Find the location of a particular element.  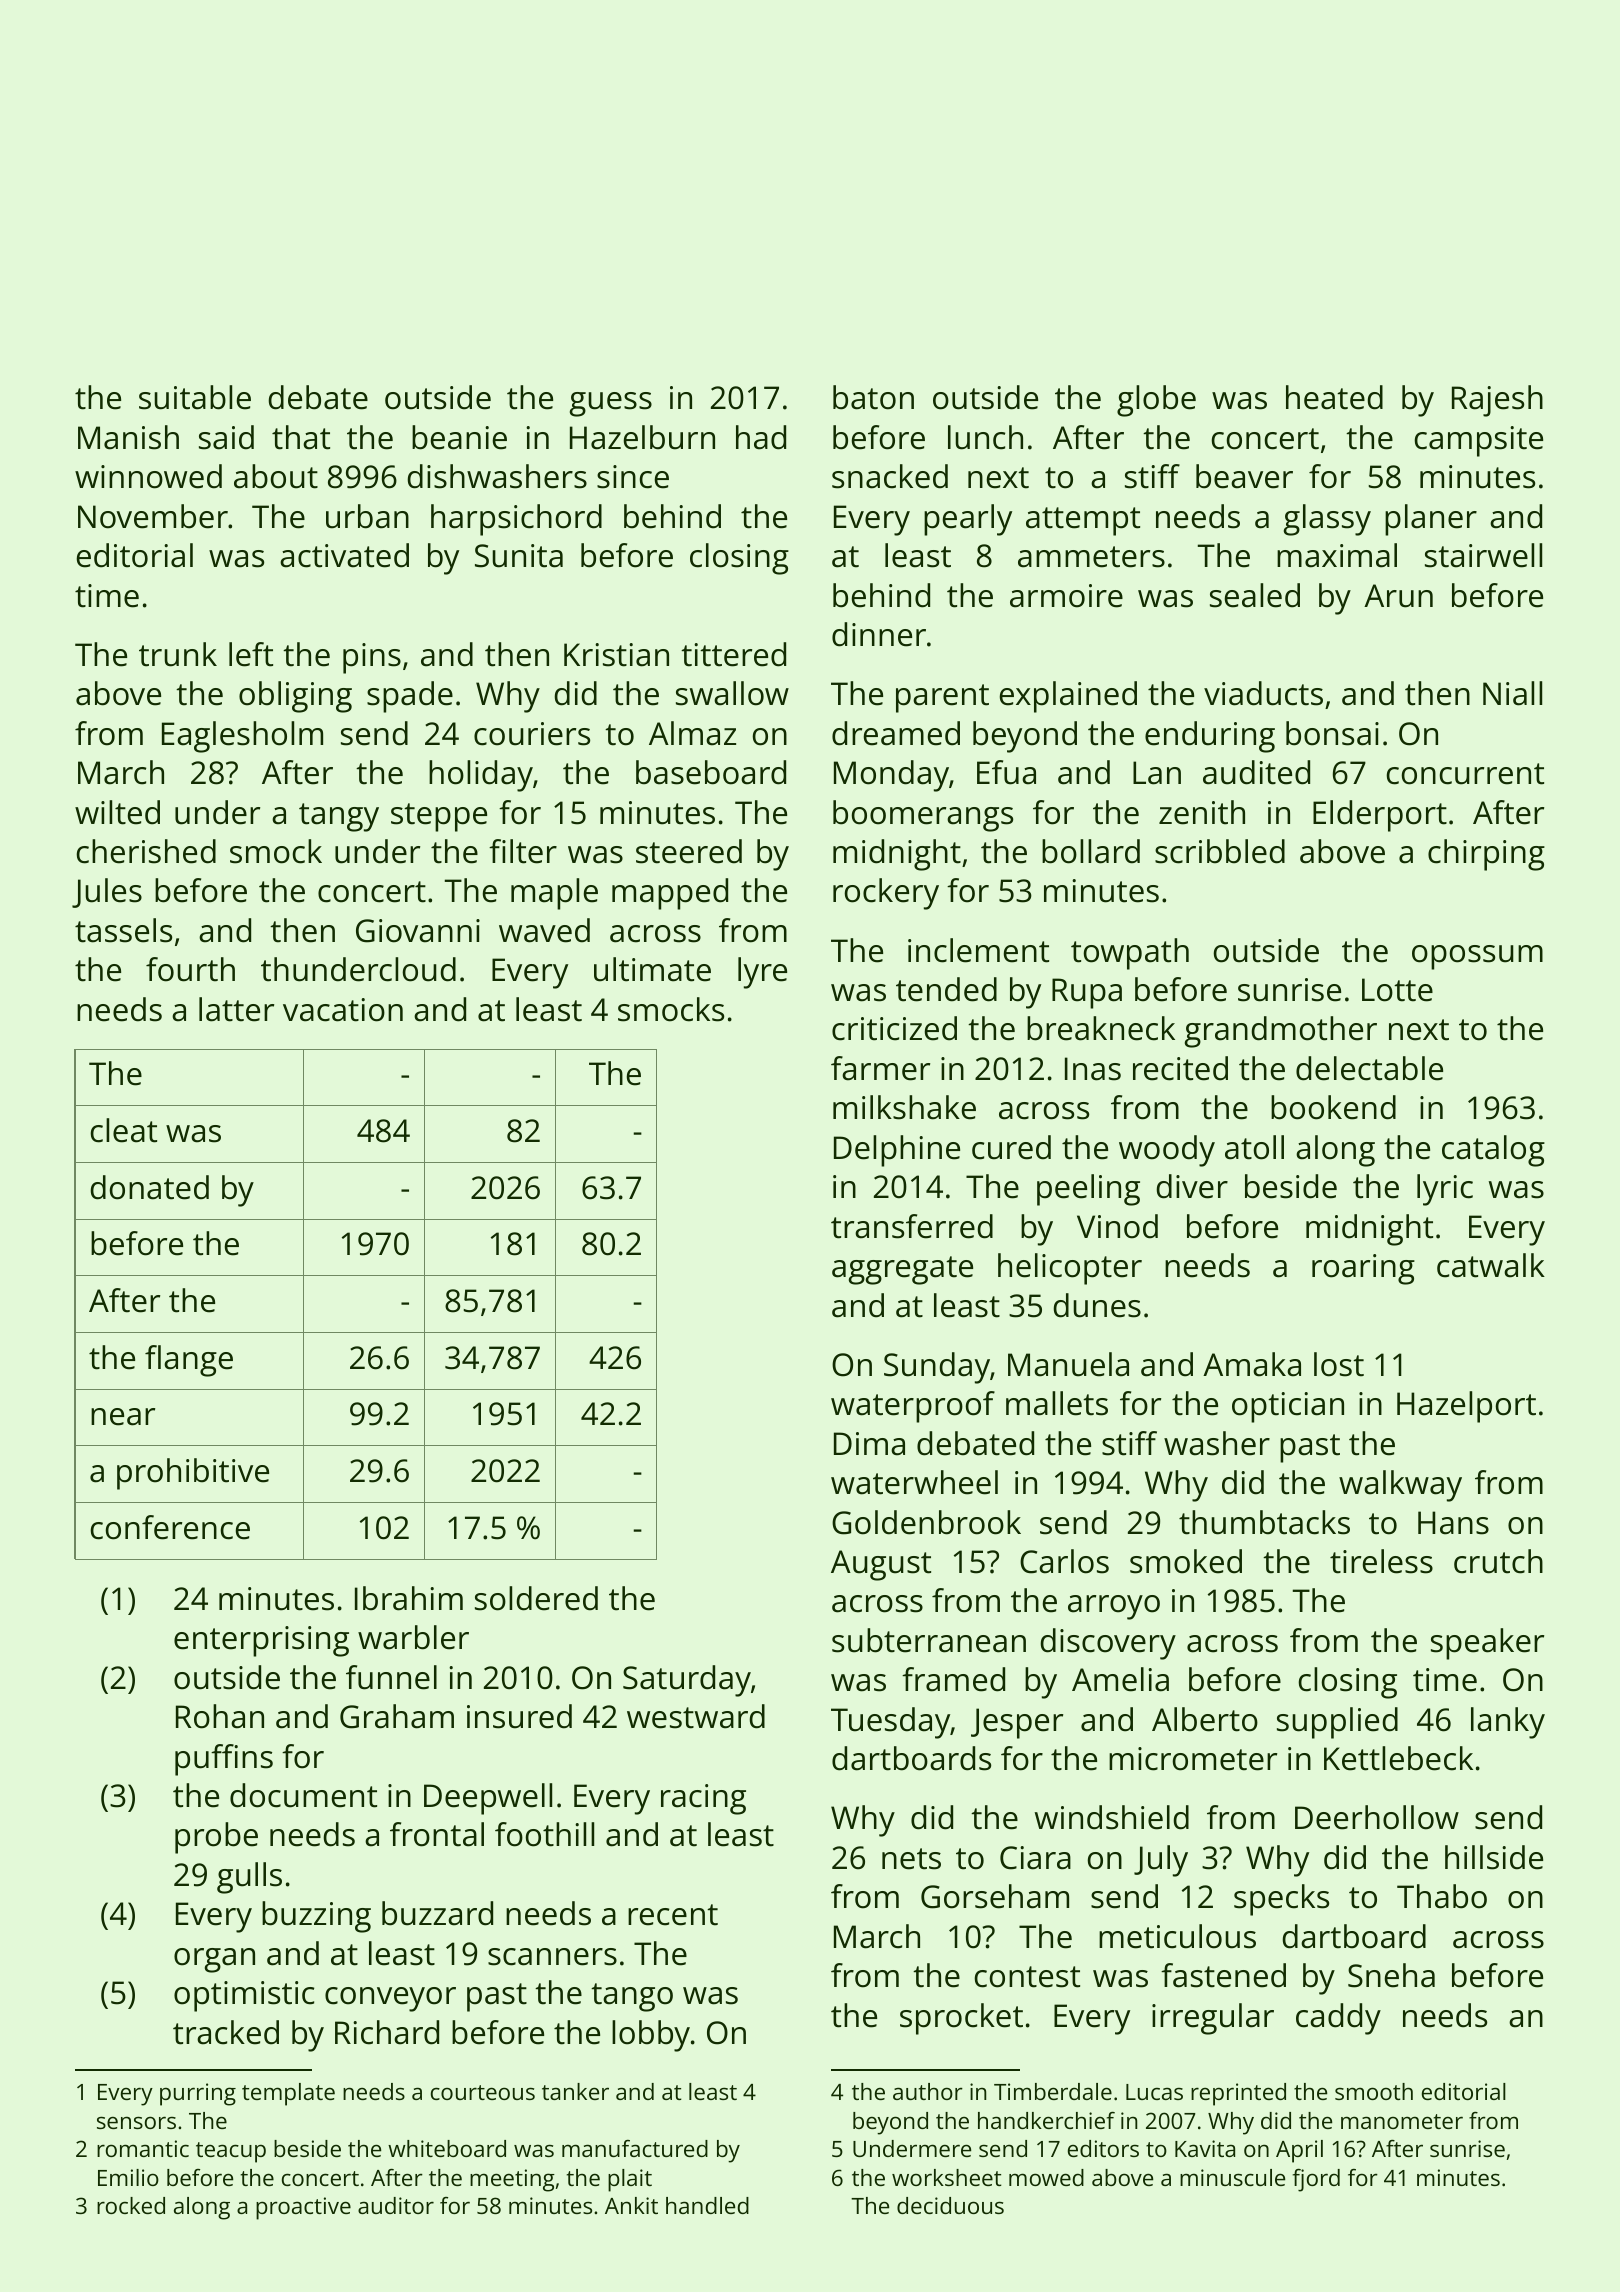

globe is located at coordinates (1156, 401).
